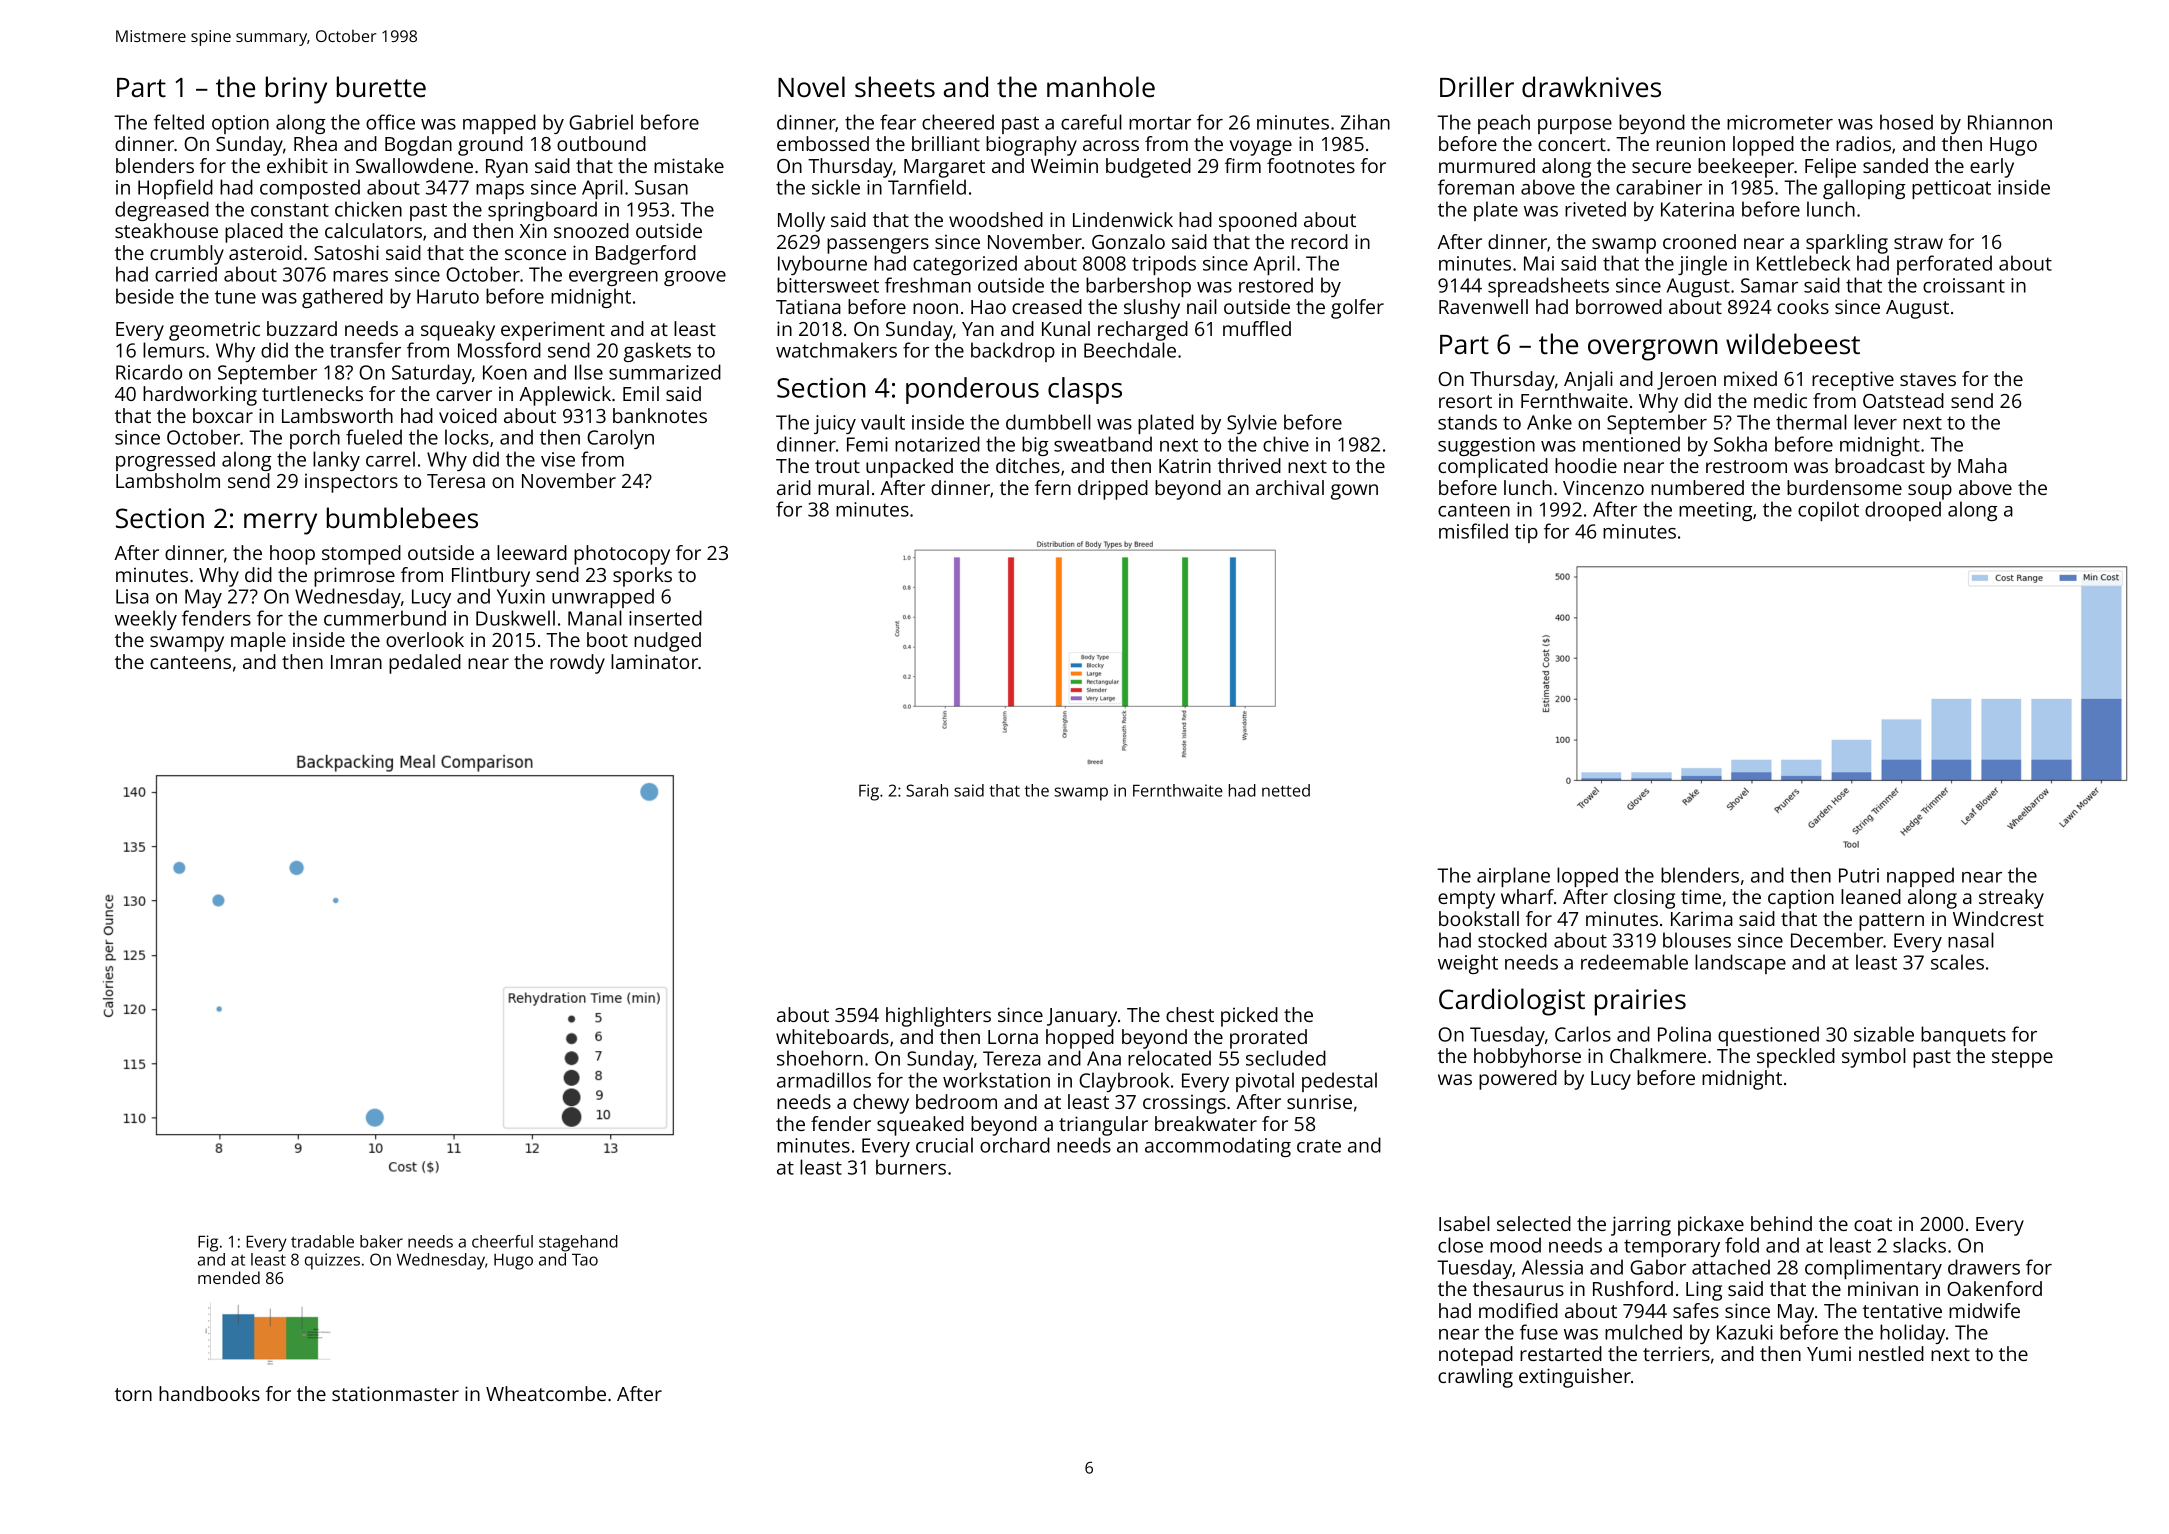  Describe the element at coordinates (395, 1393) in the page. I see `stationmaster` at that location.
